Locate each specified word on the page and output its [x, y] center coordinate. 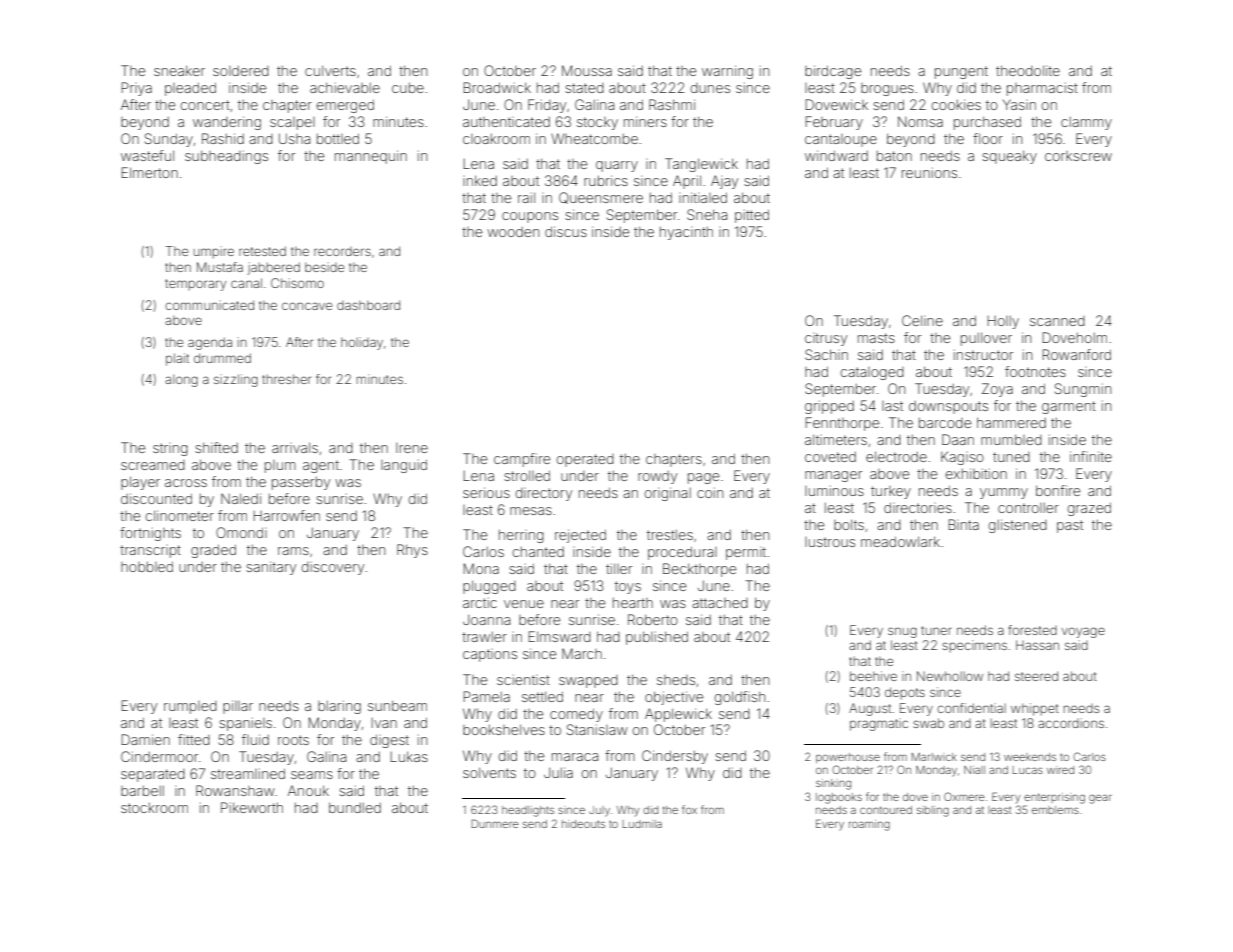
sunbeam [397, 705]
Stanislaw [597, 729]
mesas [531, 511]
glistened [1018, 526]
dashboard [368, 305]
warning [727, 72]
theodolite [1028, 70]
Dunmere [495, 823]
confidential [971, 708]
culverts [330, 70]
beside [324, 267]
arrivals [295, 447]
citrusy [826, 339]
